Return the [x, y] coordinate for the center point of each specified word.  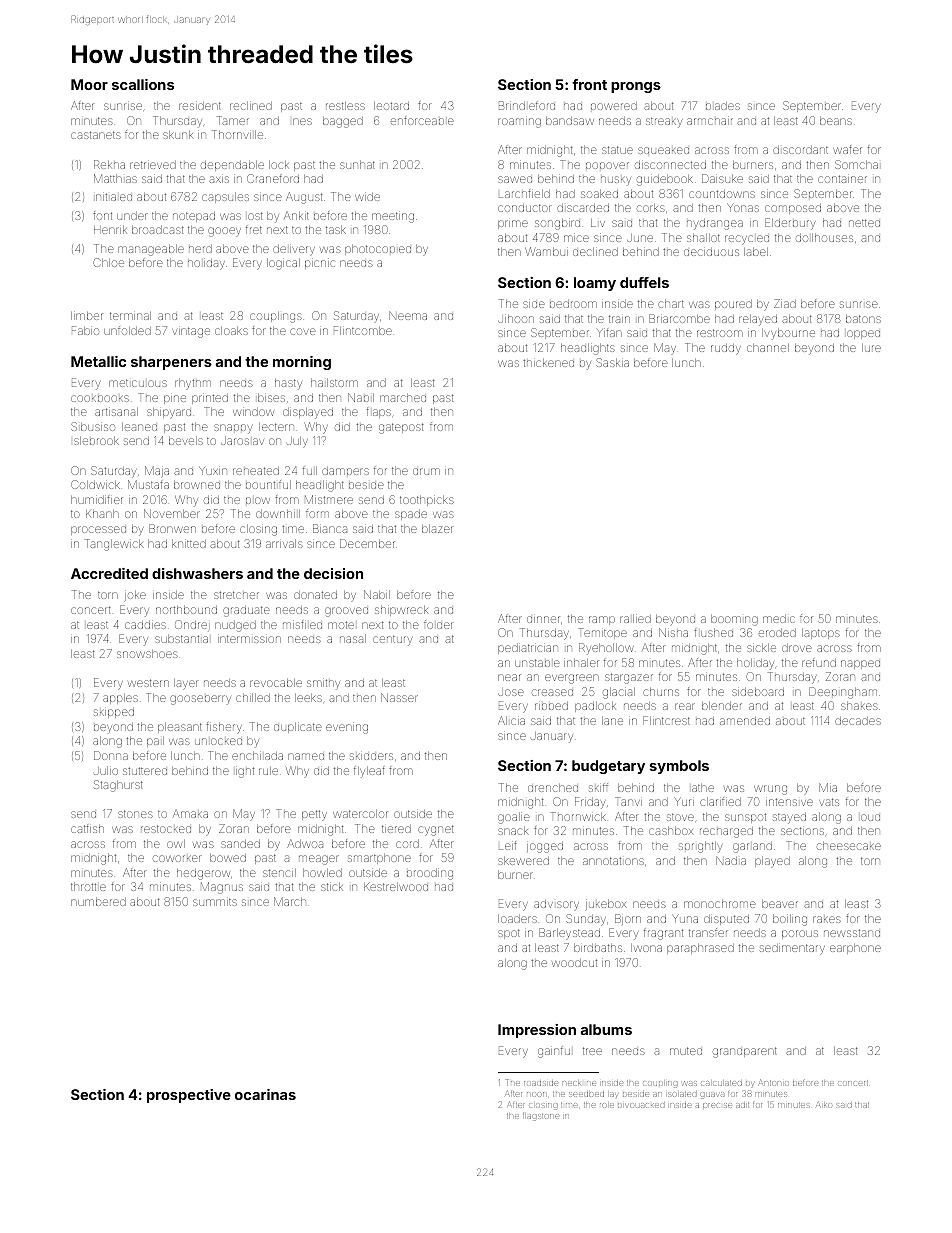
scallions [143, 84]
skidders [371, 756]
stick [331, 887]
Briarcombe [679, 318]
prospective [189, 1096]
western [148, 683]
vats [829, 802]
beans [836, 121]
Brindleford [527, 105]
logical [283, 264]
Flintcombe [363, 330]
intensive [789, 802]
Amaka [190, 814]
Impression [537, 1031]
